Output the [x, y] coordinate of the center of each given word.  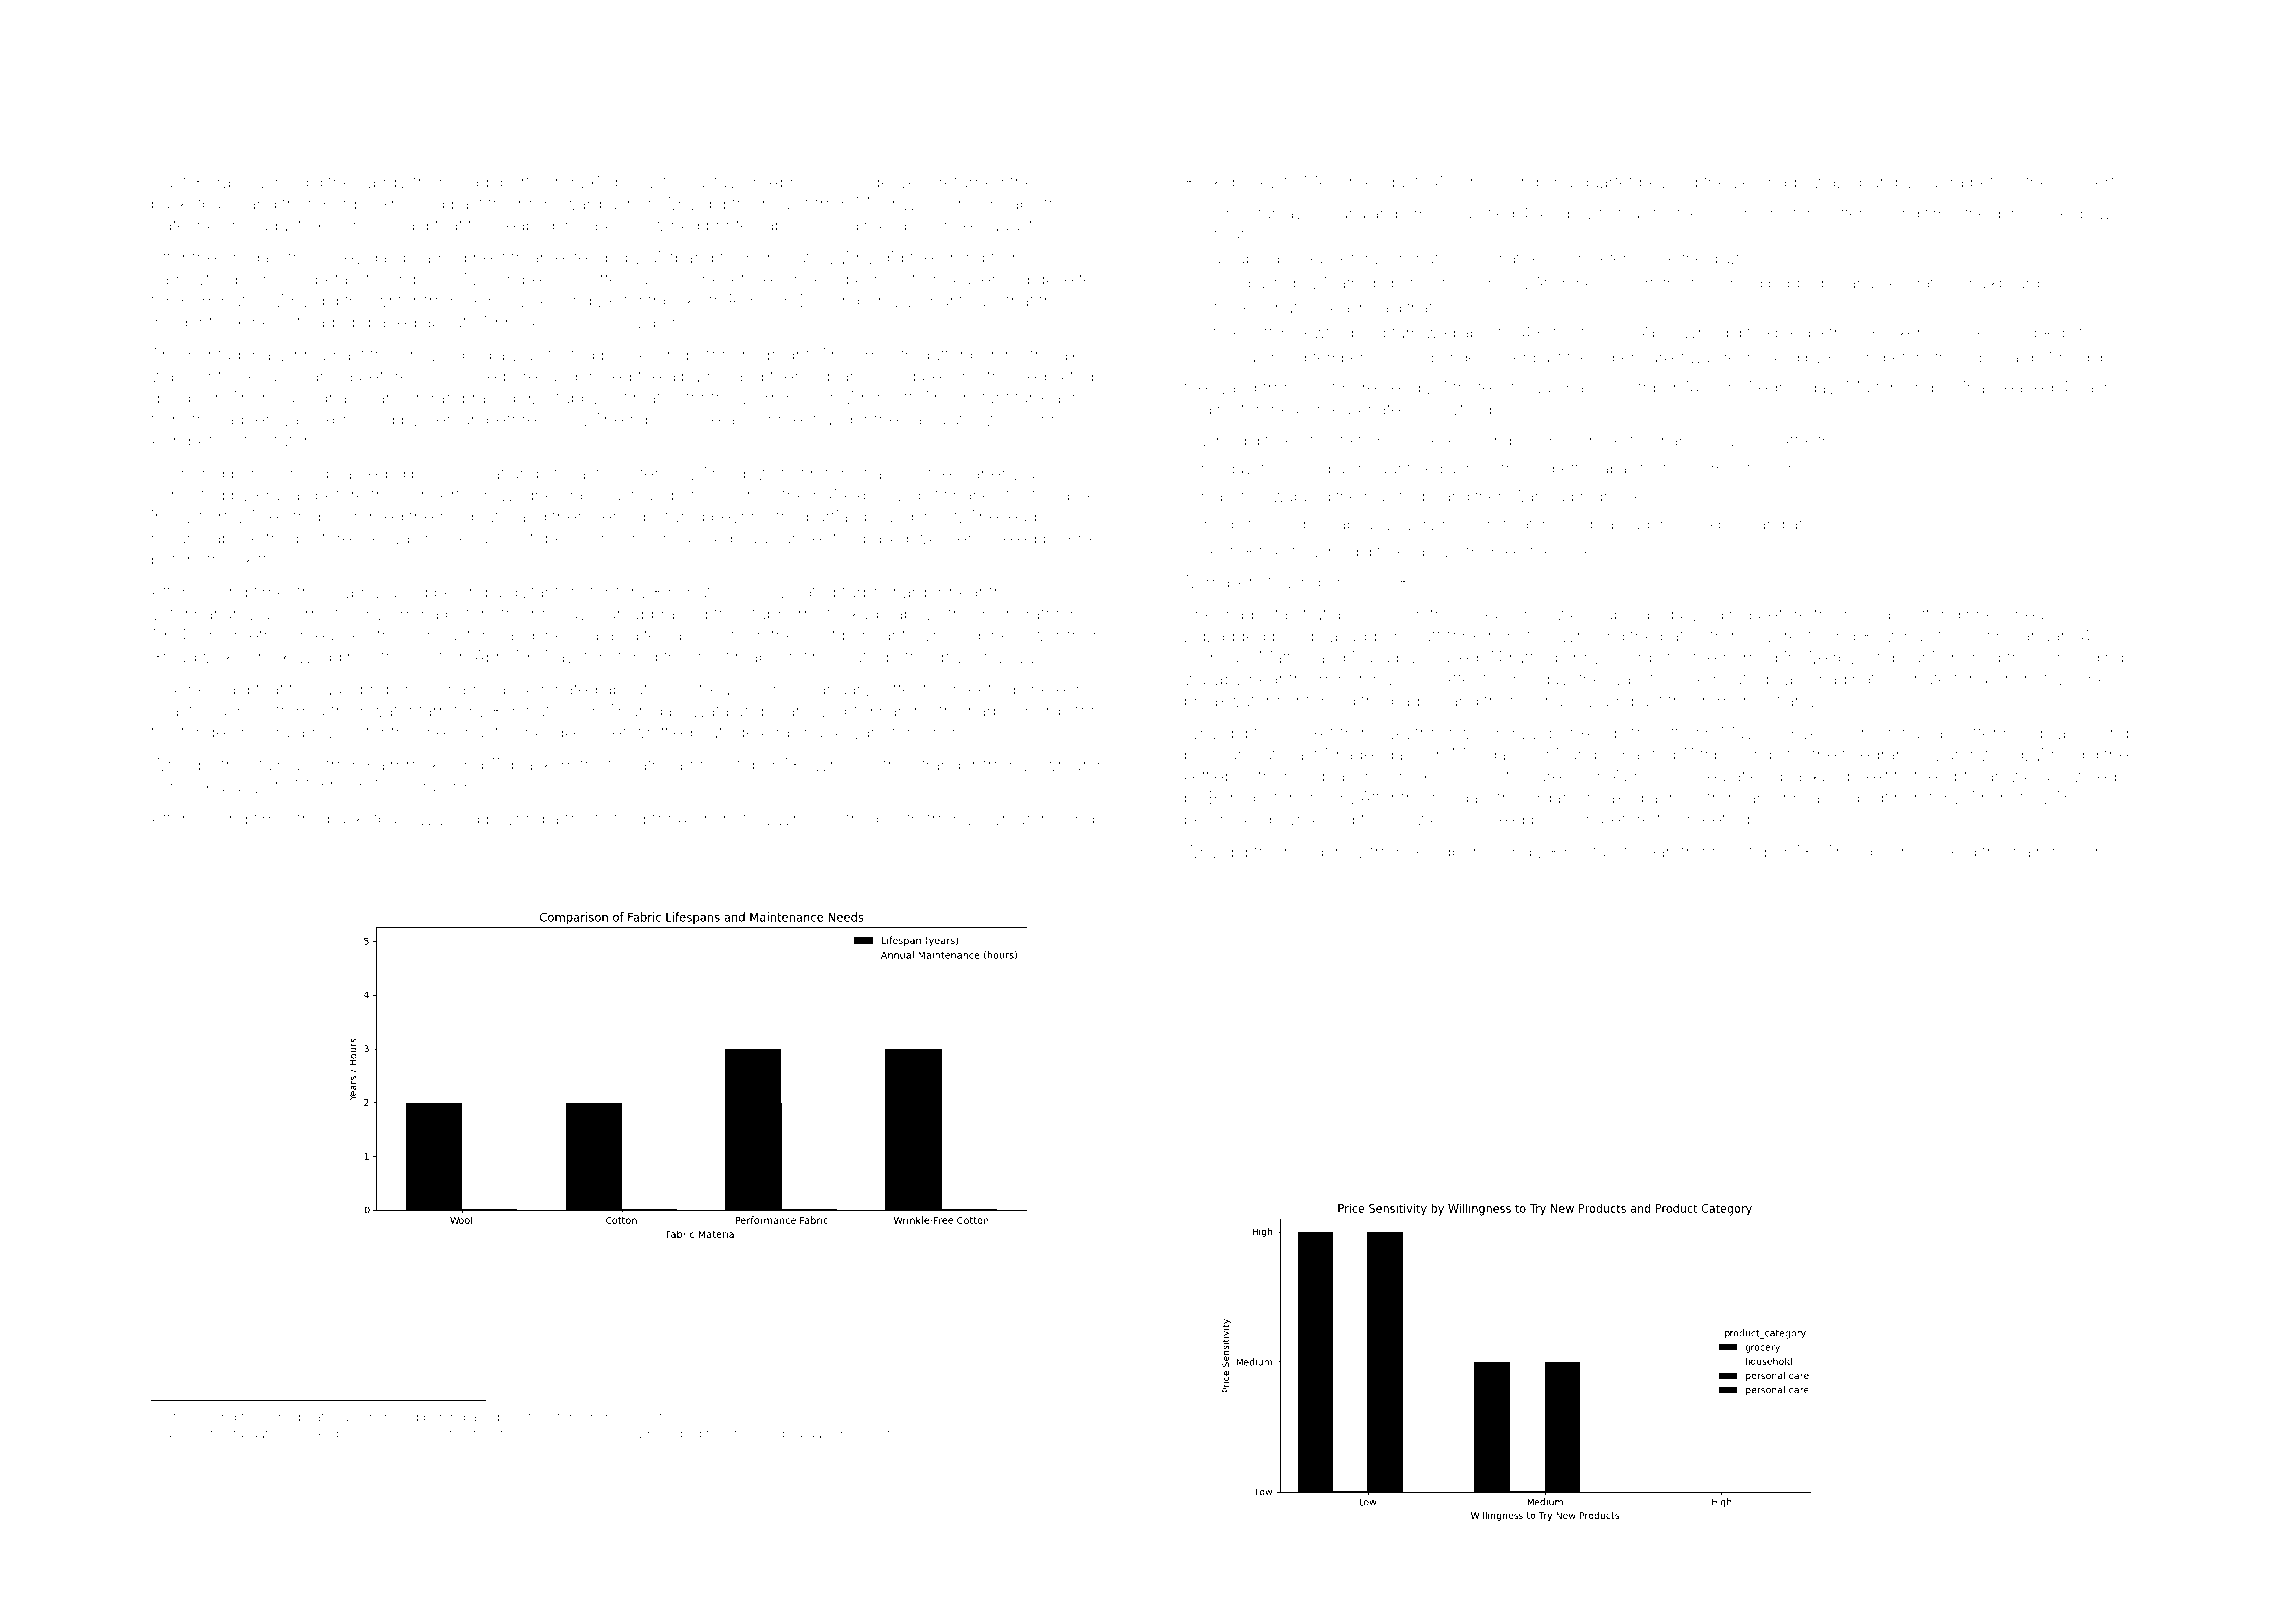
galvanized [840, 1435]
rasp [1720, 216]
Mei [1318, 182]
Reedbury [1449, 853]
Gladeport [492, 183]
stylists [1569, 334]
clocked [1946, 851]
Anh [166, 440]
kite [888, 1434]
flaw [540, 1416]
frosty [586, 820]
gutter [942, 357]
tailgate [255, 1435]
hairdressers [2060, 851]
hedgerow [1324, 853]
